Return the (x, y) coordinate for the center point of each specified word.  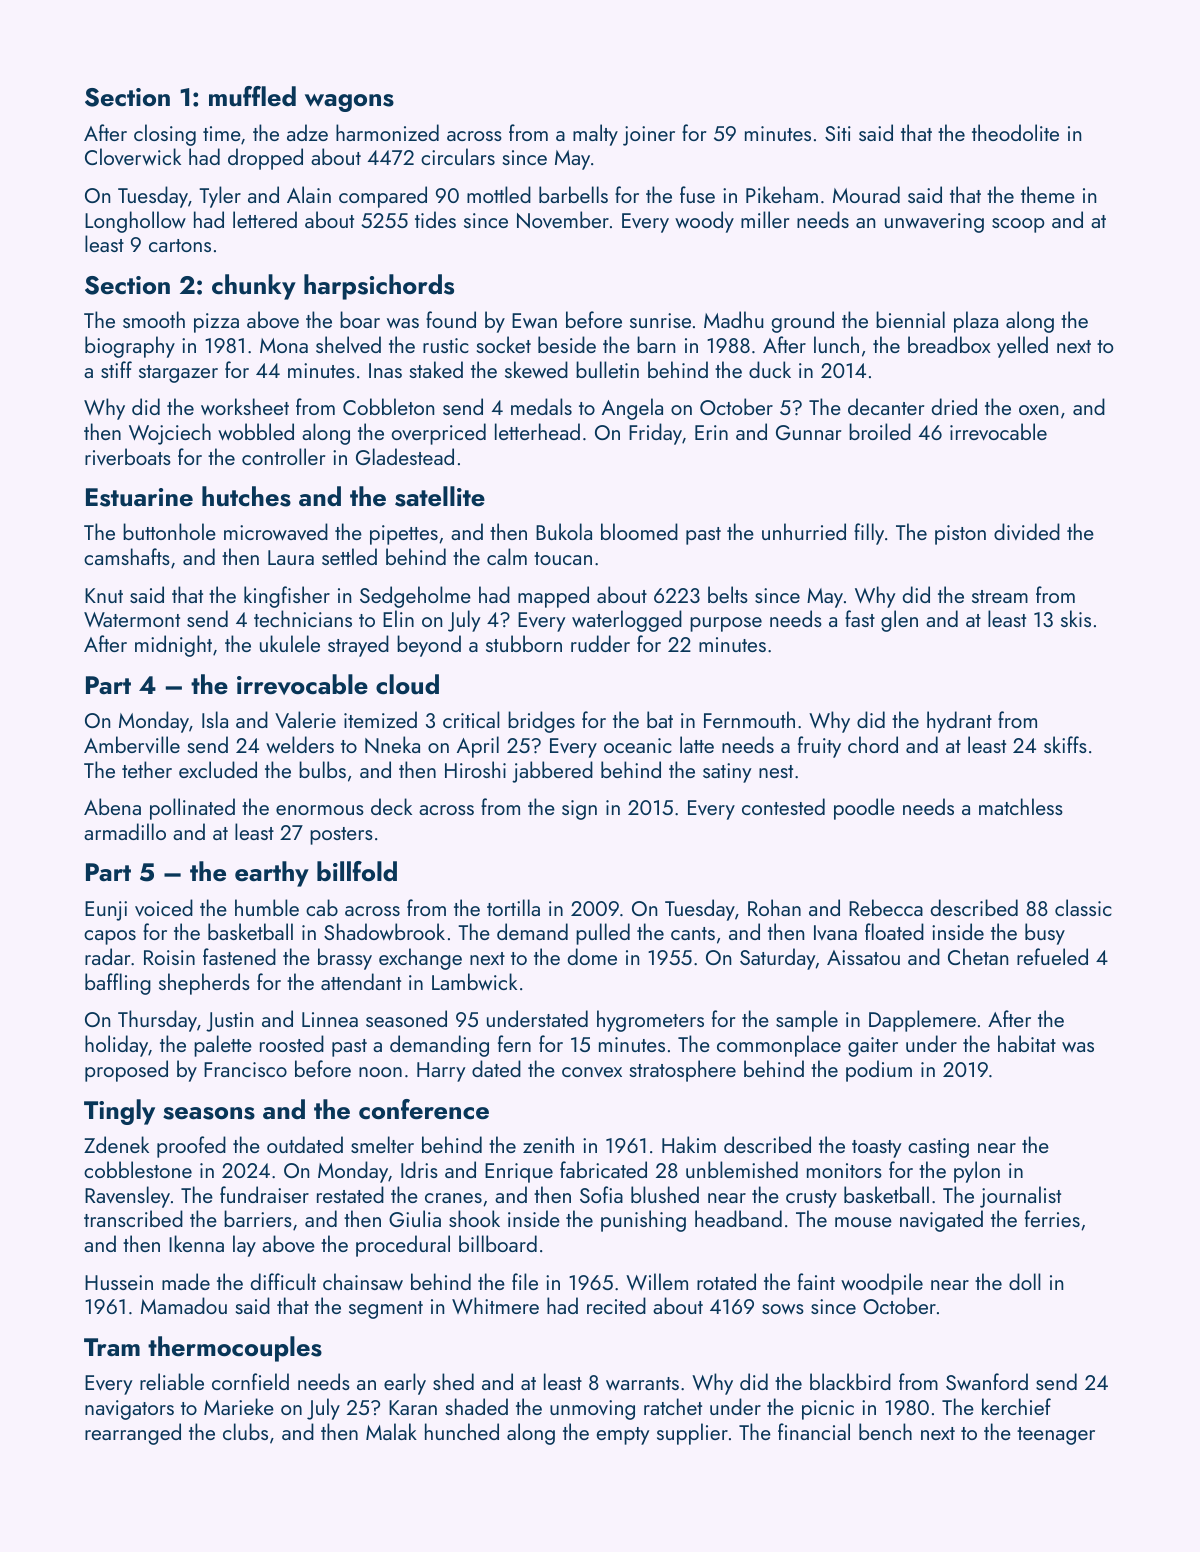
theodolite (1015, 132)
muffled (252, 96)
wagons (349, 103)
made (186, 1281)
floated (894, 931)
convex (592, 1072)
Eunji (106, 911)
